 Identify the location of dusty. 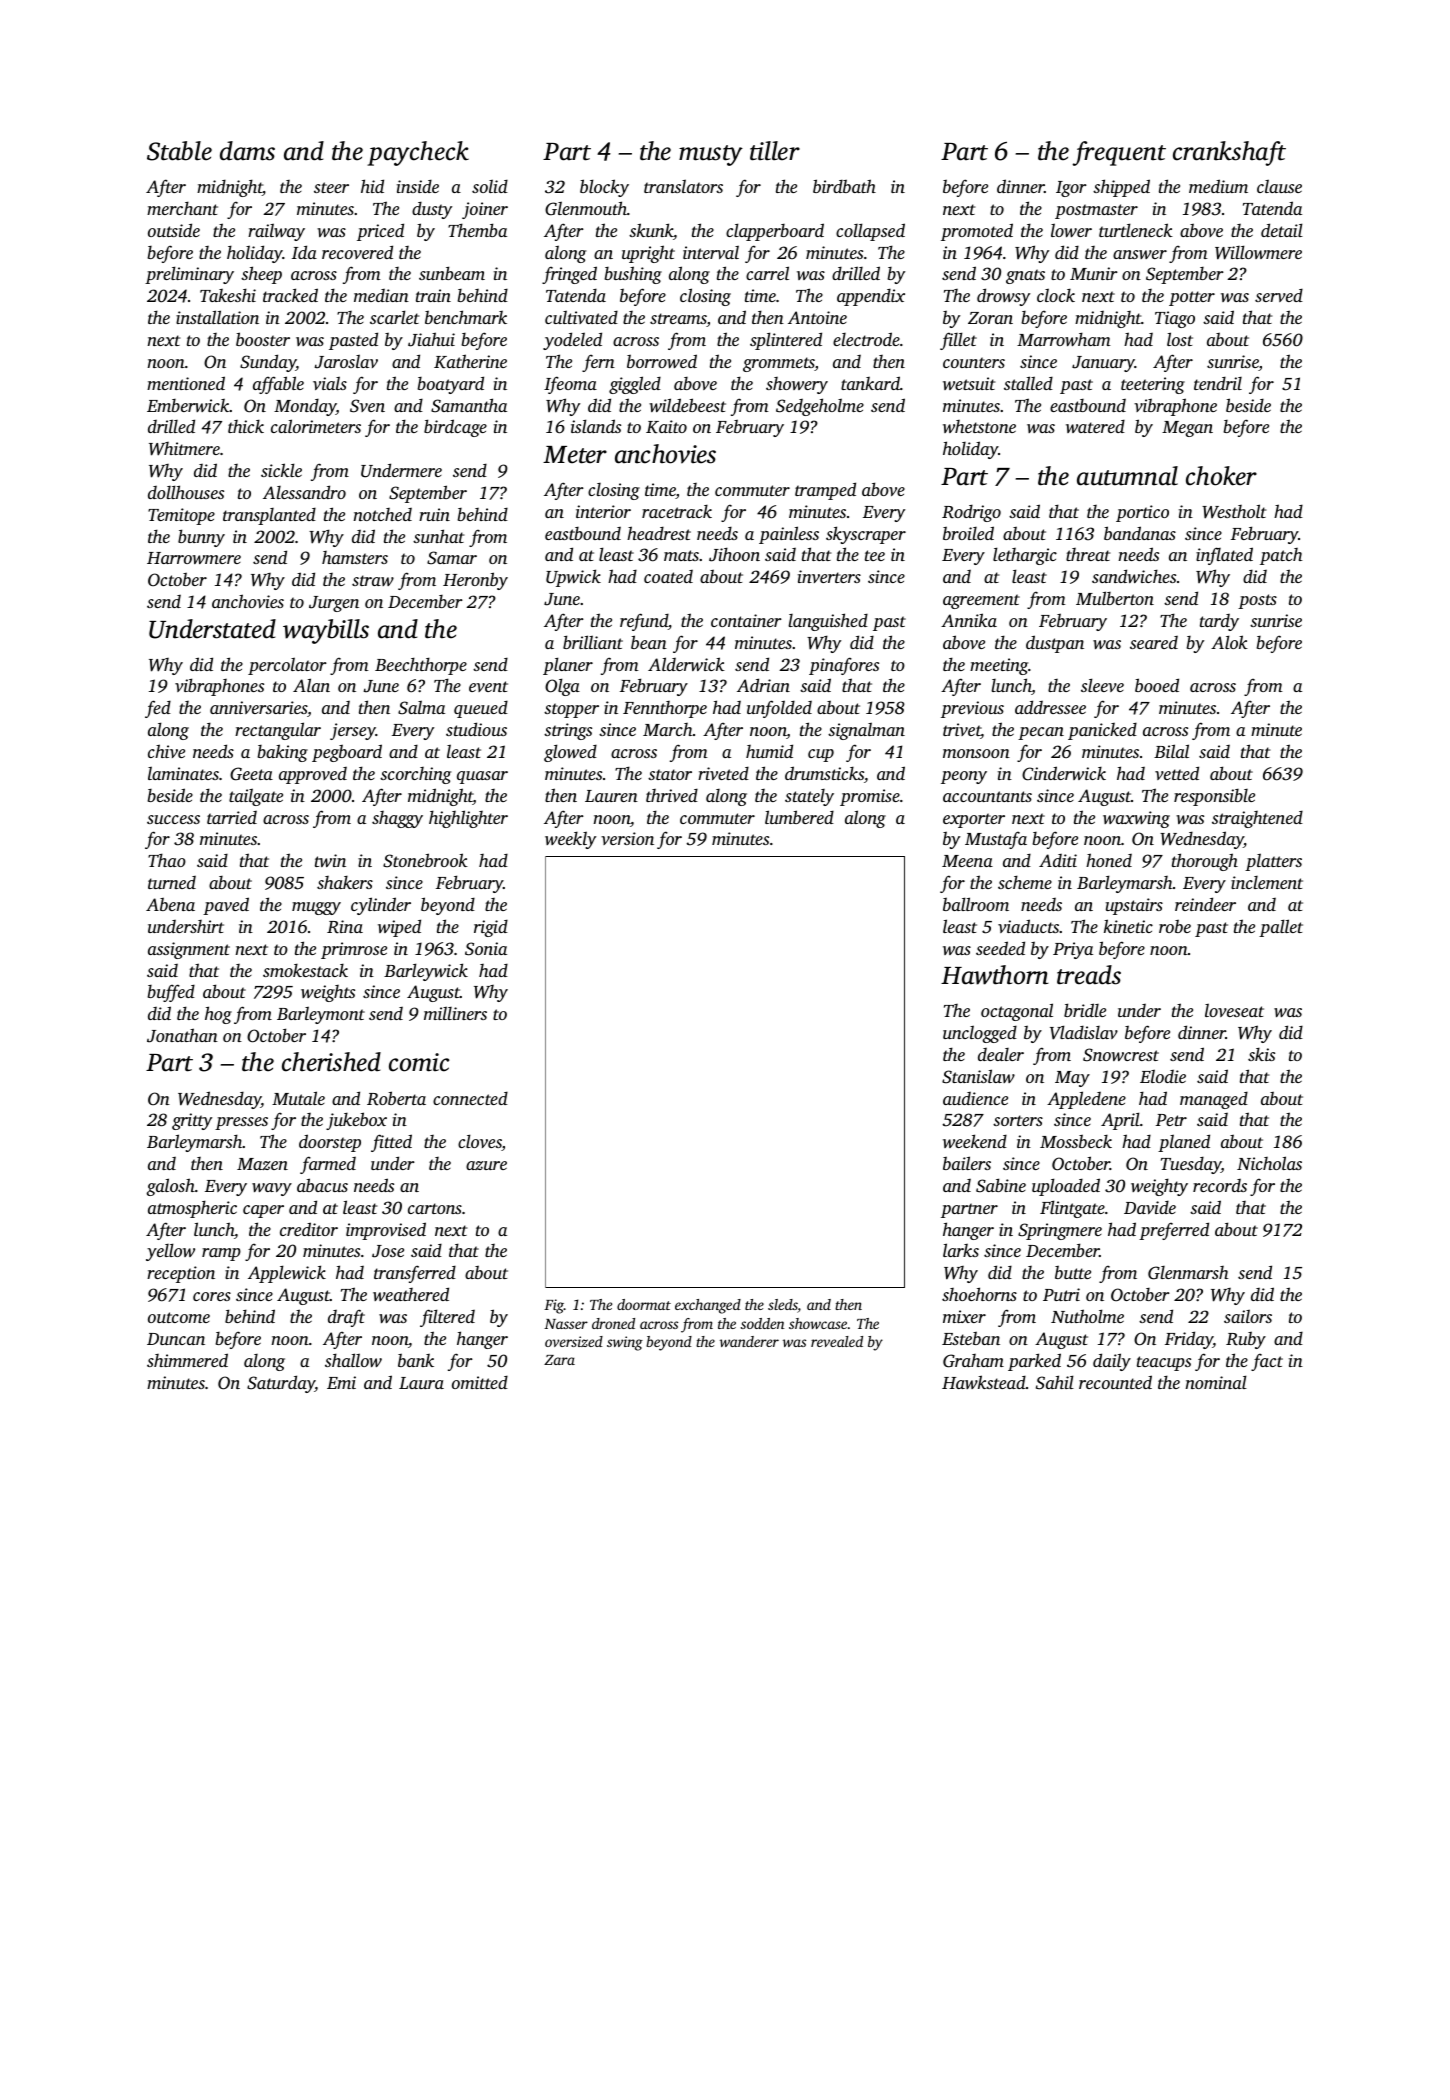
(432, 210).
